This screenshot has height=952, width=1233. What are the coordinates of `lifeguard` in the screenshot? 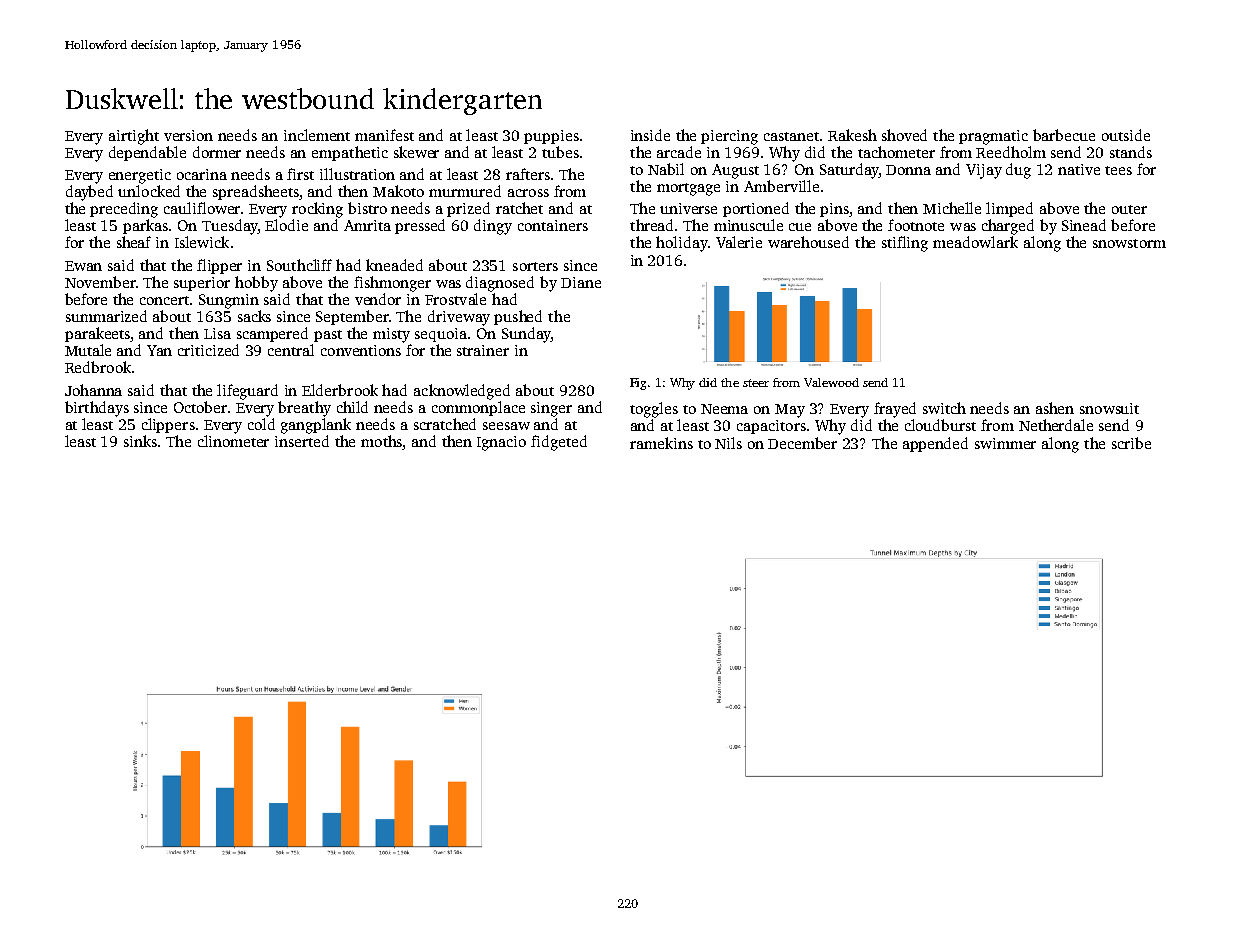 It's located at (247, 392).
